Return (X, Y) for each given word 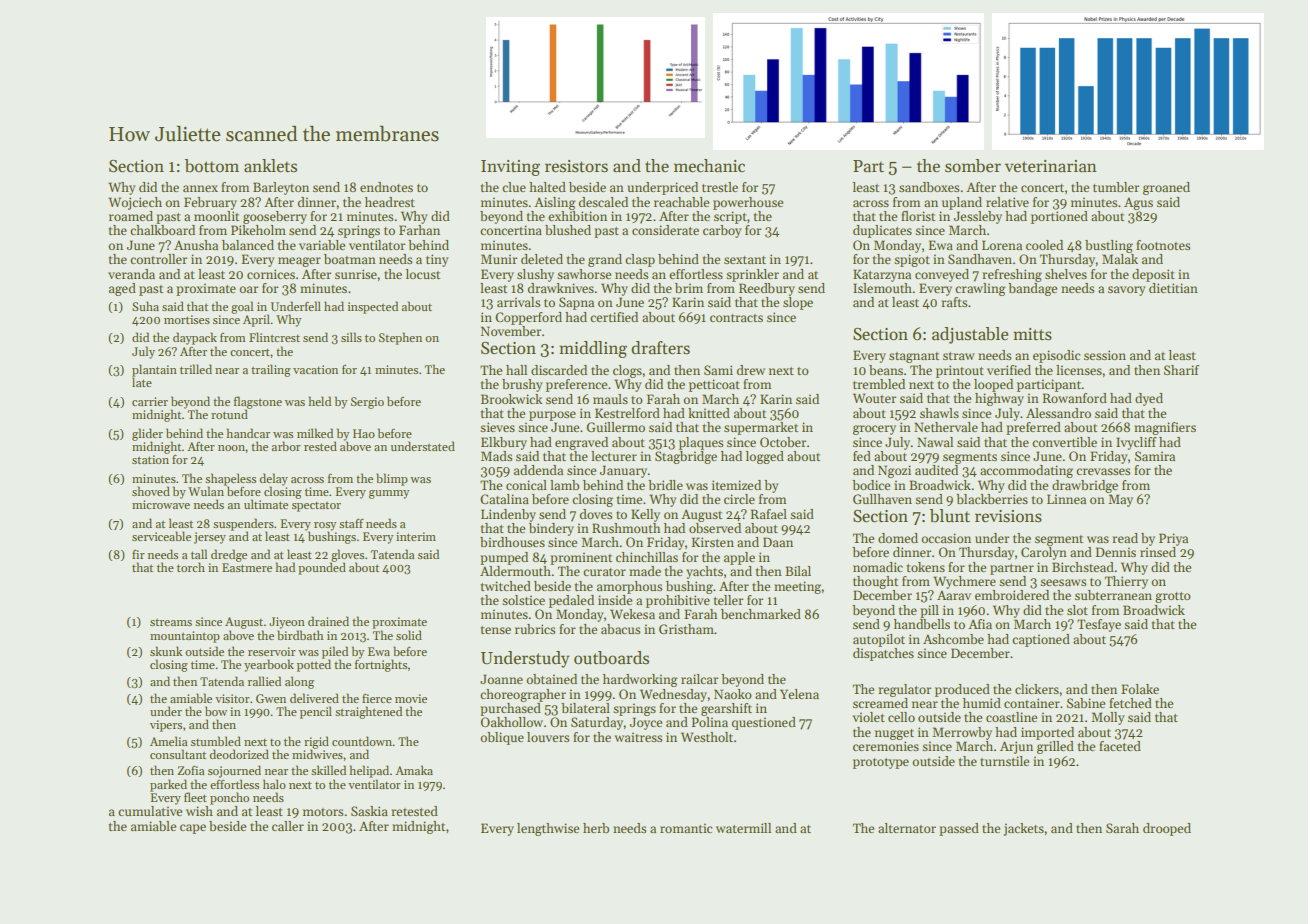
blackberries (992, 499)
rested (320, 446)
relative (1007, 202)
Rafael (768, 514)
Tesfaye (1099, 625)
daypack (195, 338)
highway (999, 399)
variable (322, 245)
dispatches (883, 654)
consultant (178, 754)
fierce (377, 698)
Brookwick (511, 399)
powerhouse (748, 203)
